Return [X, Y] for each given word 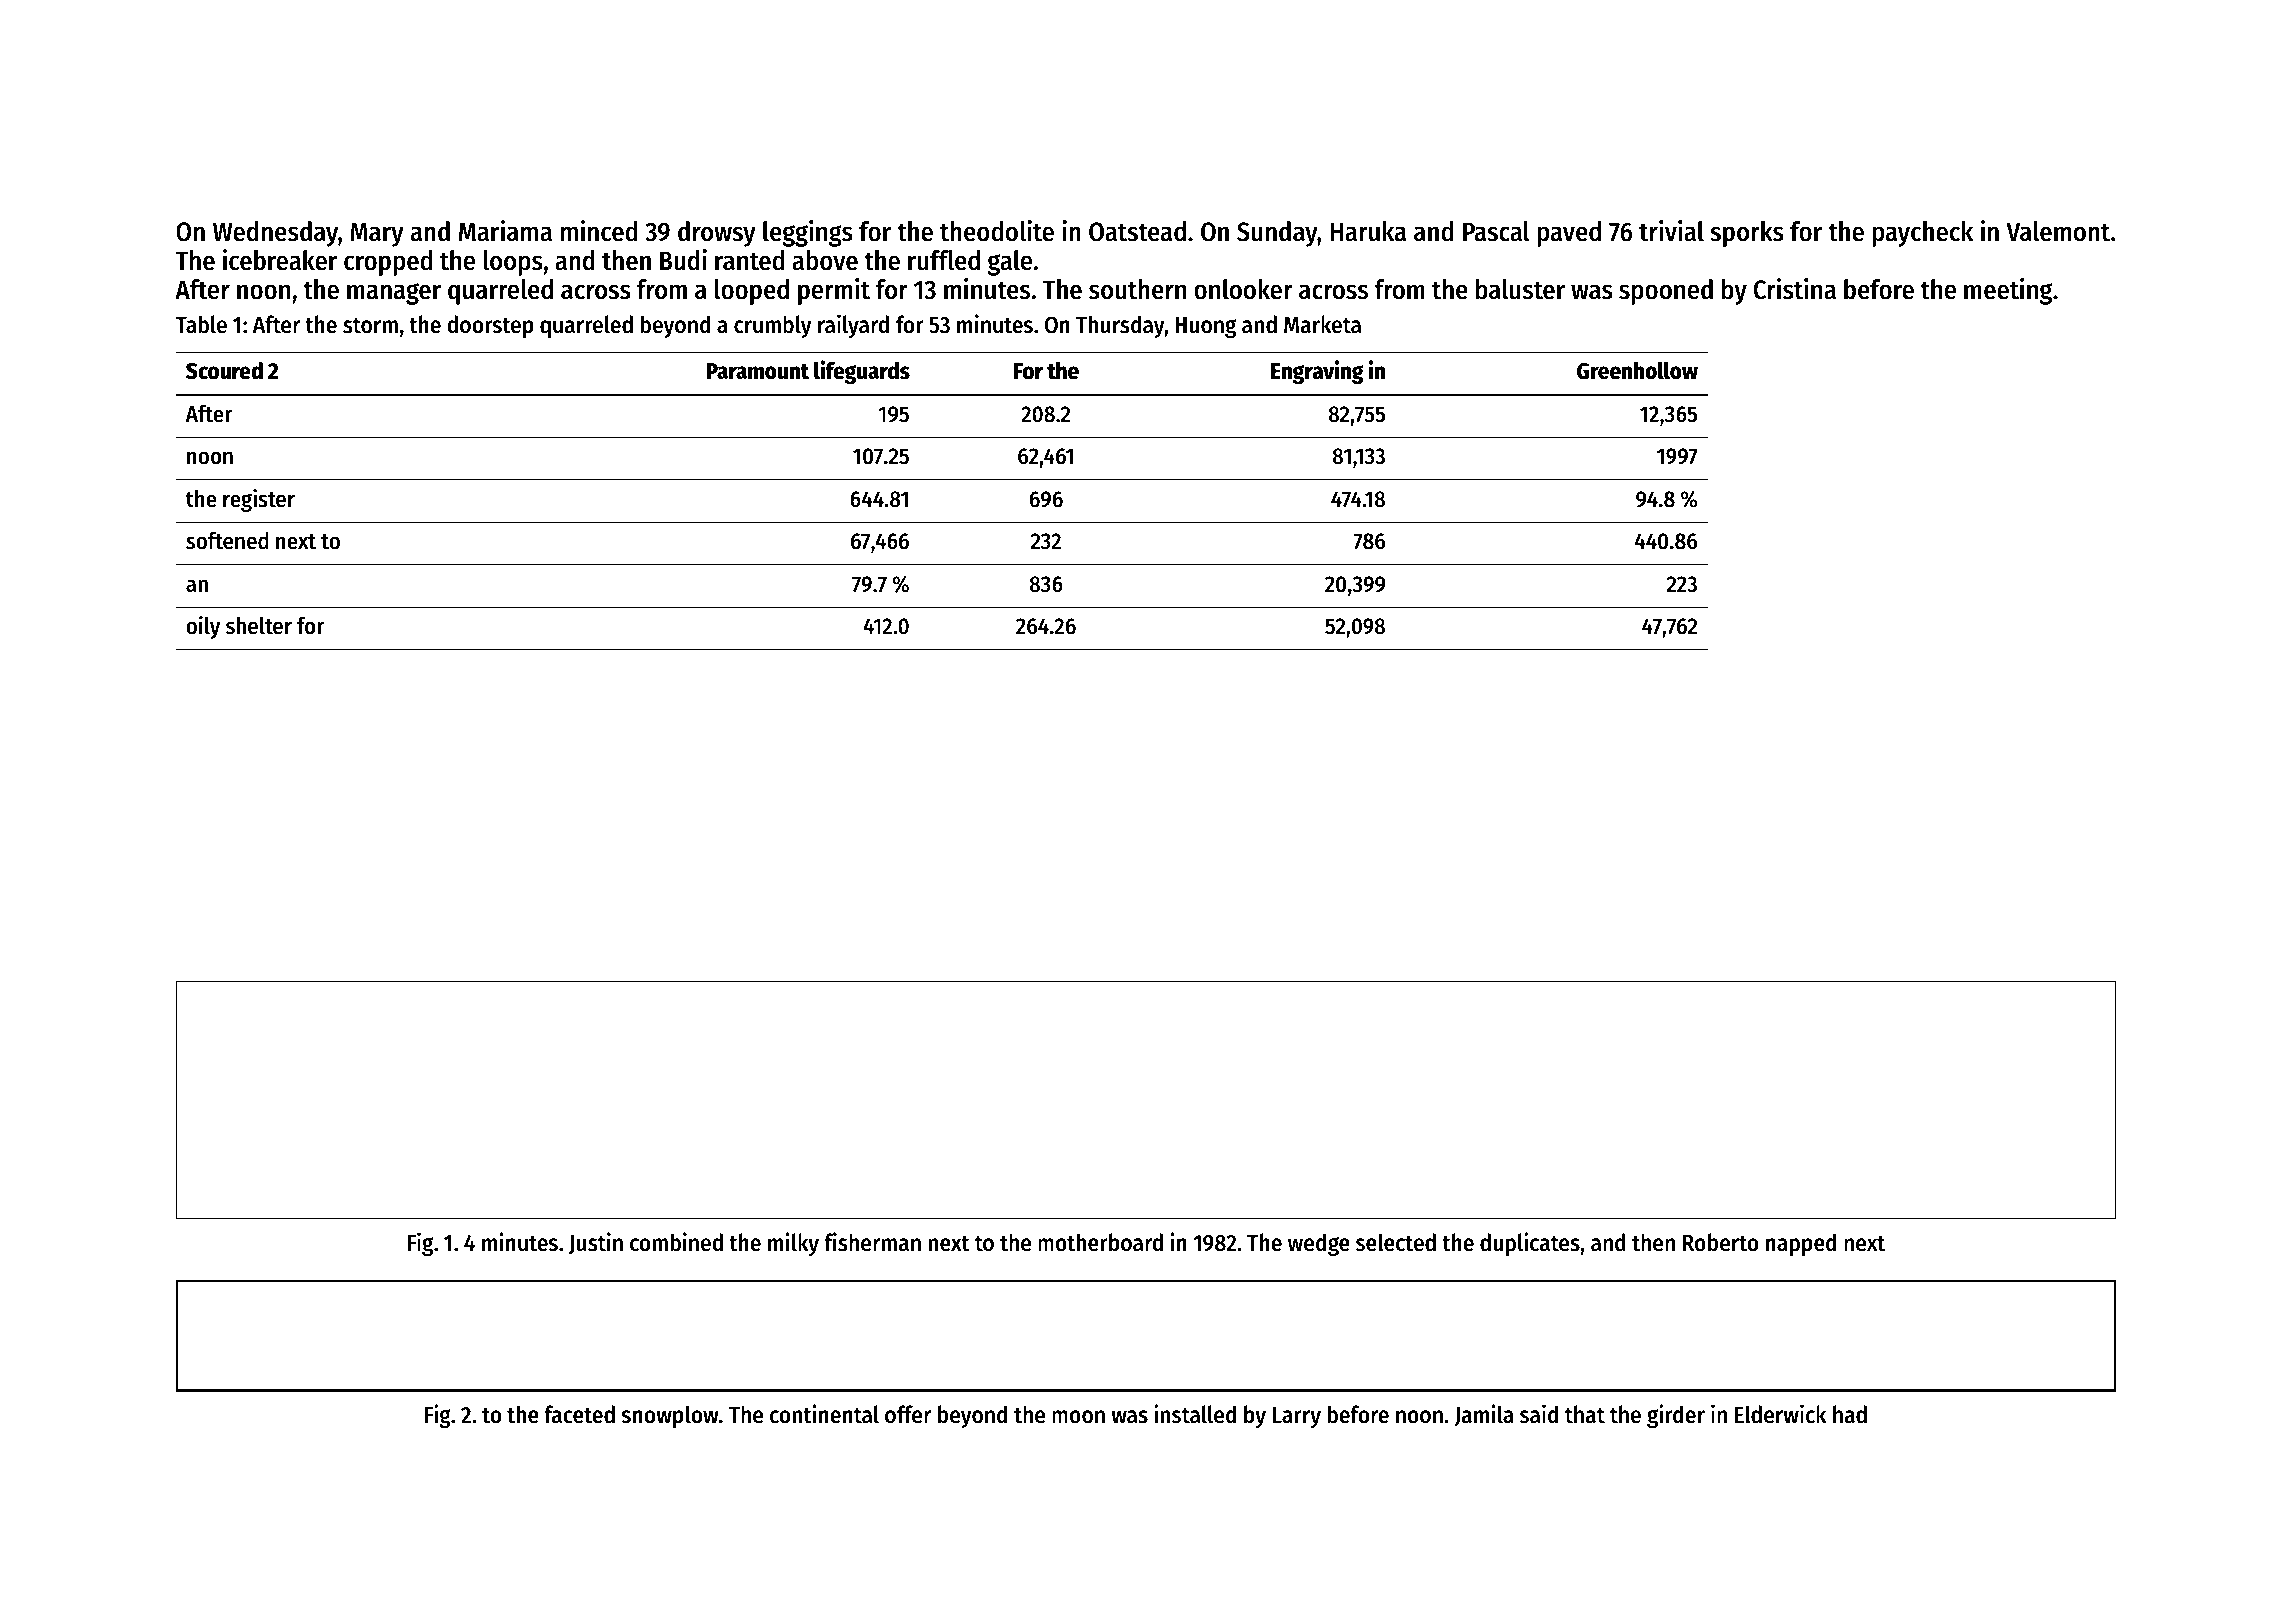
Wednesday [275, 234]
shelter [259, 626]
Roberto [1720, 1242]
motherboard [1100, 1242]
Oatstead [1137, 231]
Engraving [1317, 372]
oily [203, 627]
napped [1801, 1244]
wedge [1319, 1244]
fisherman [872, 1242]
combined [676, 1242]
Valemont [2058, 231]
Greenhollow [1637, 370]
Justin [596, 1243]
